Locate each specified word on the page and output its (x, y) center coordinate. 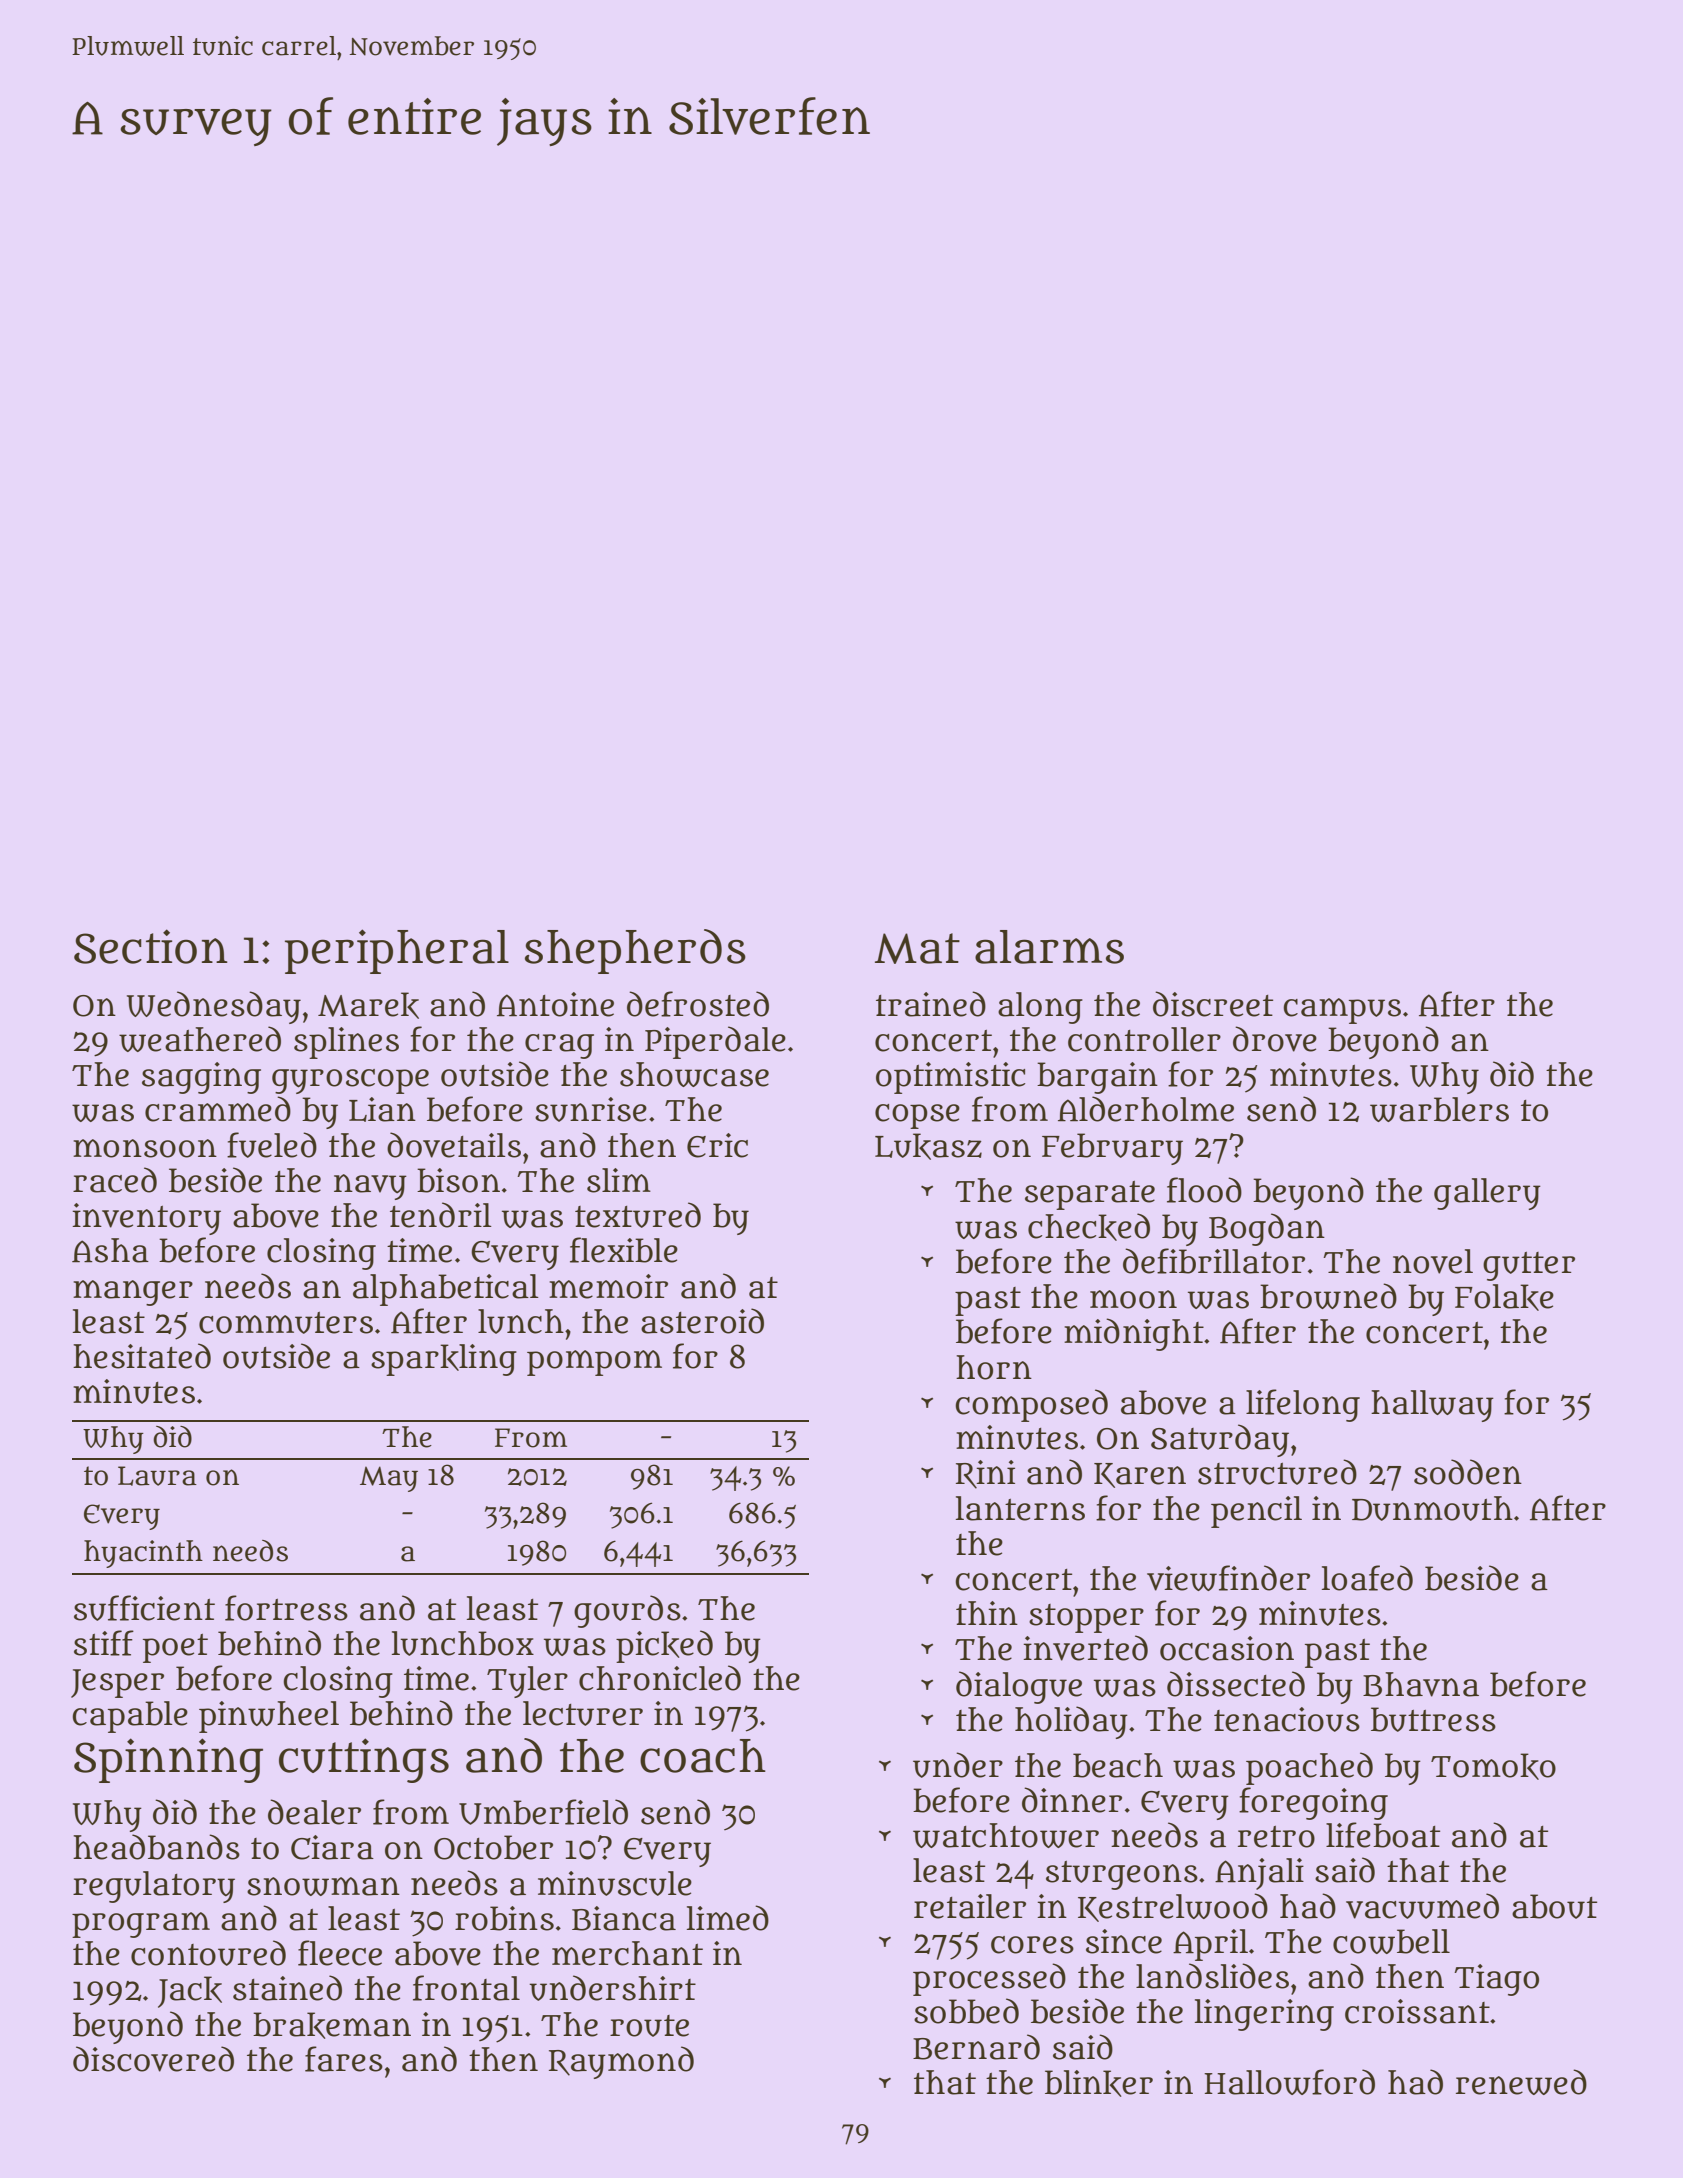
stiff (104, 1643)
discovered (153, 2059)
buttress (1433, 1719)
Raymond (621, 2062)
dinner (1072, 1800)
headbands (156, 1847)
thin (987, 1613)
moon (1133, 1299)
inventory (146, 1219)
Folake (1504, 1297)
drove (1275, 1039)
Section (151, 946)
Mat (917, 948)
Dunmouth (1432, 1508)
